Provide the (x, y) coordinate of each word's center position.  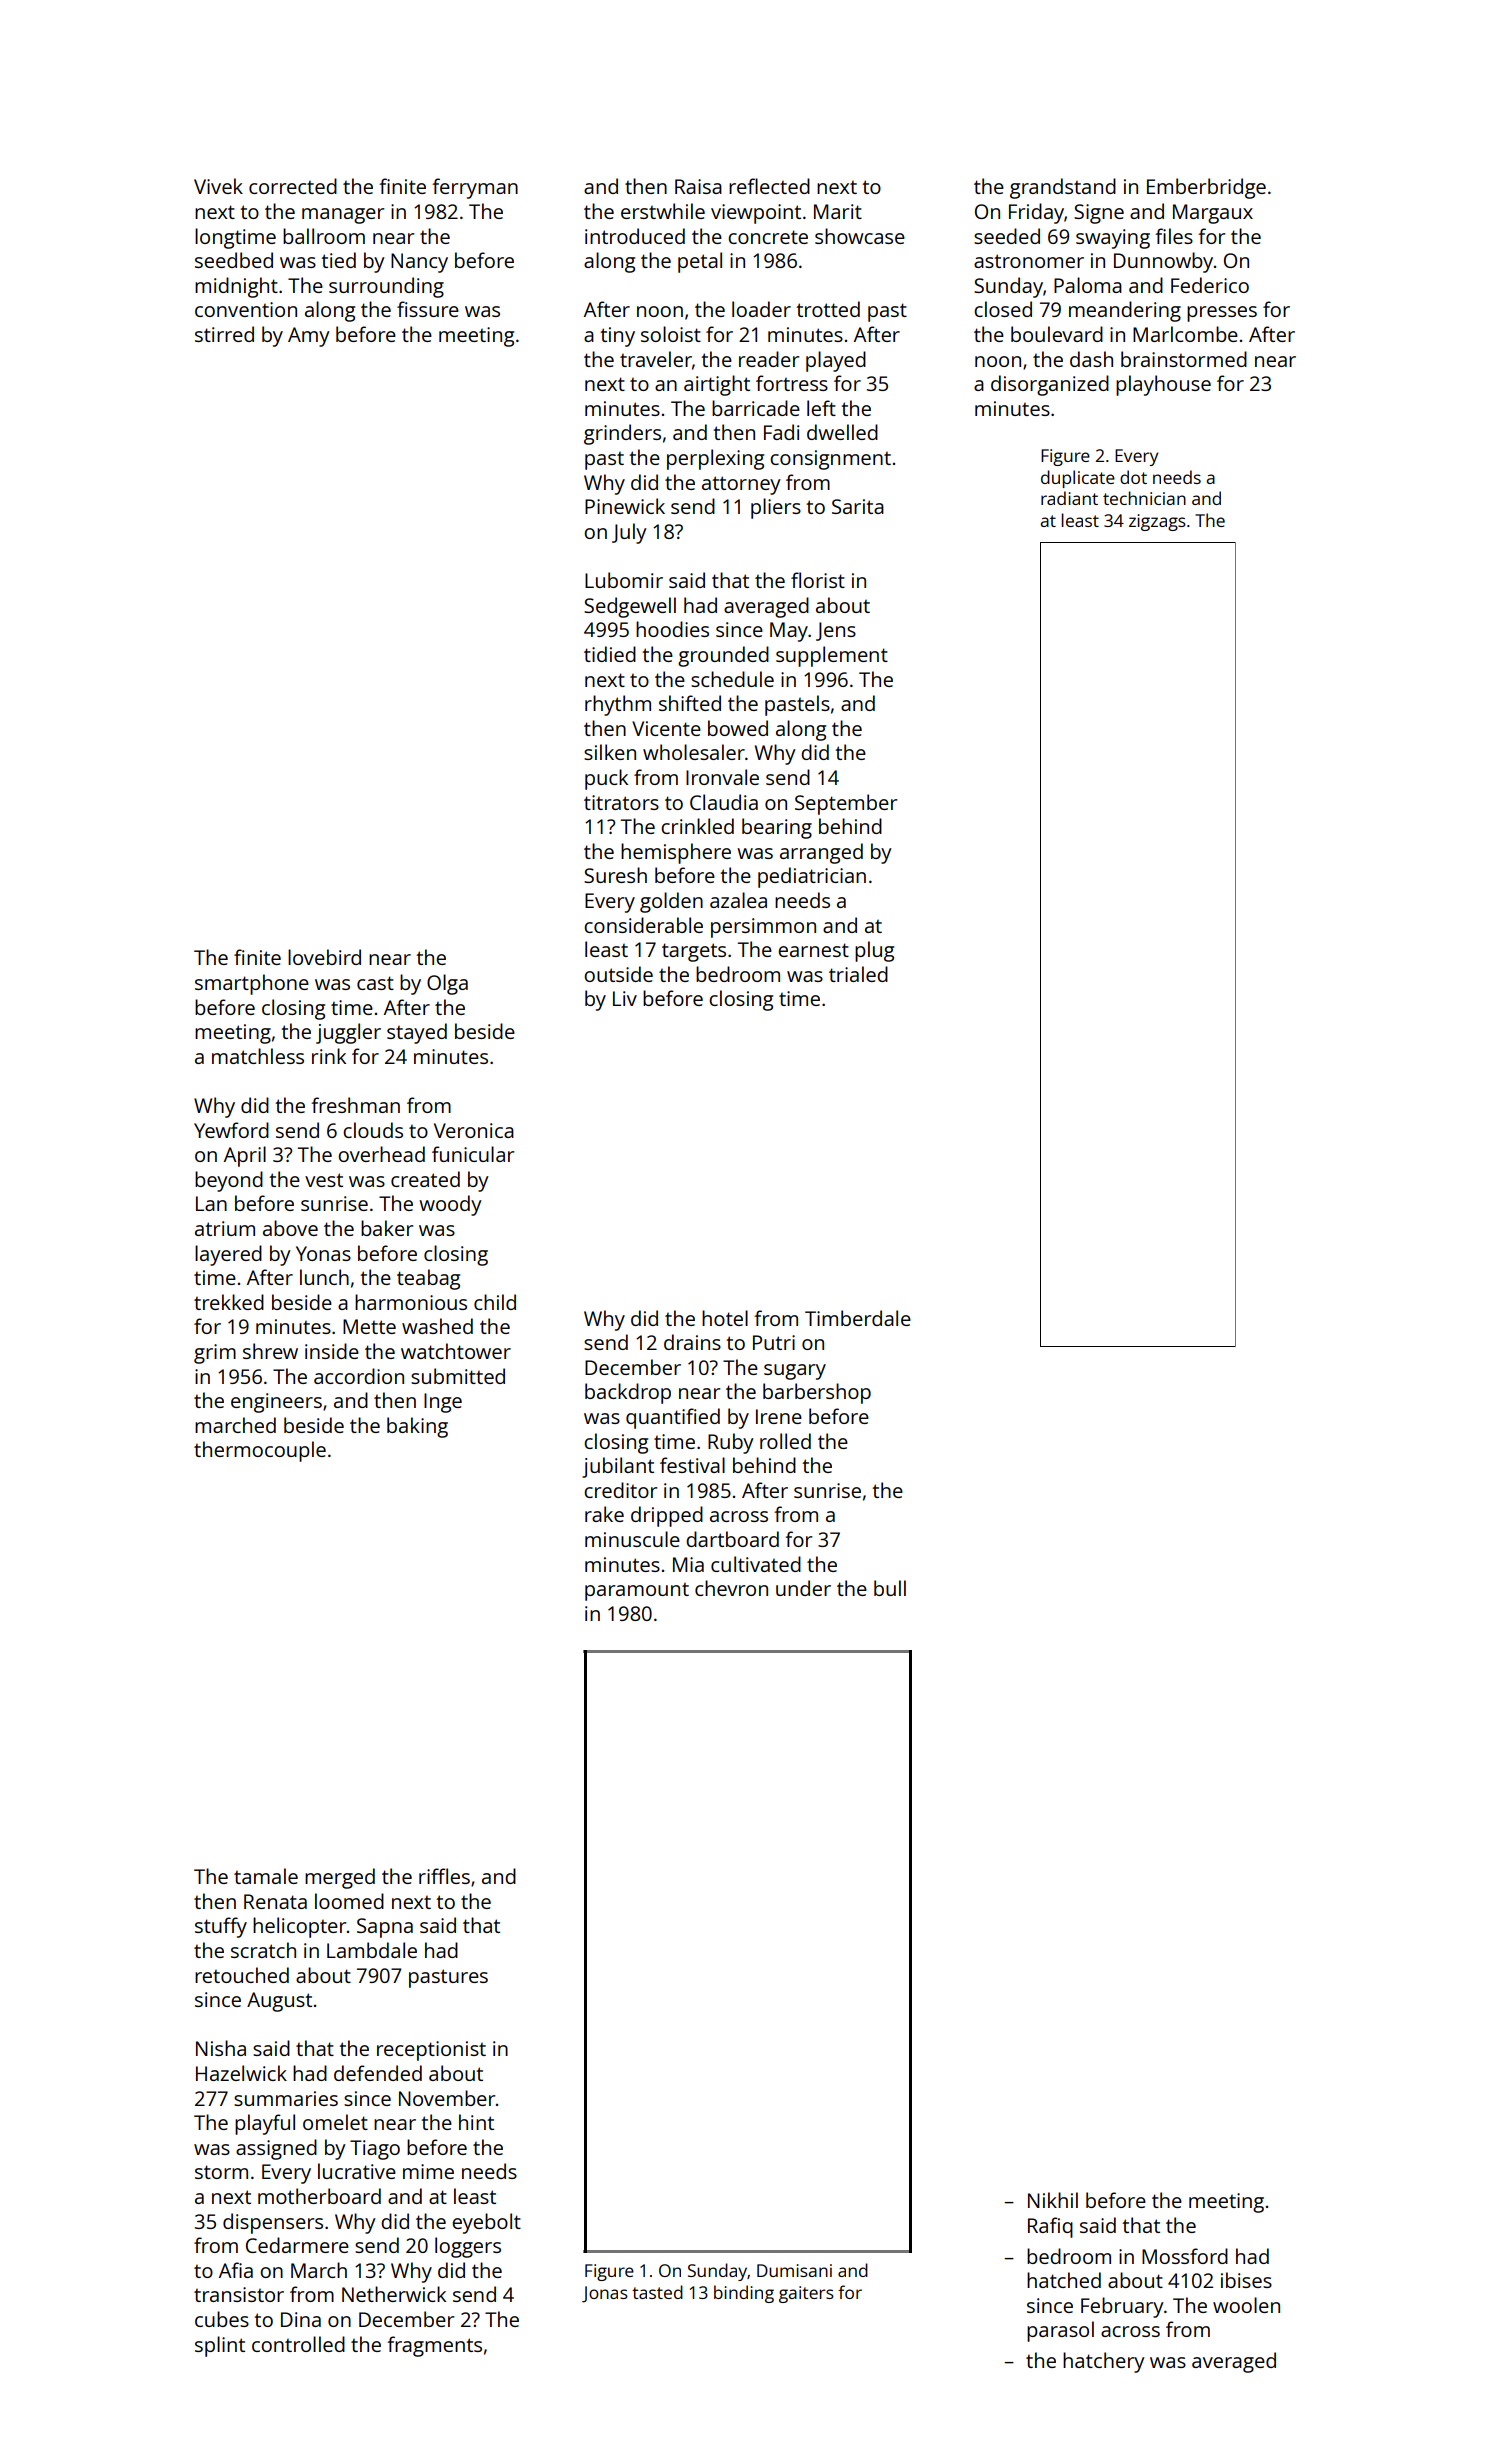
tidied (610, 654)
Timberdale (858, 1318)
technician (1144, 498)
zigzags (1157, 522)
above (290, 1228)
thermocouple (260, 1451)
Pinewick (625, 506)
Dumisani (794, 2270)
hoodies (672, 629)
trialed (858, 974)
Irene (779, 1416)
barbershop (817, 1393)
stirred (224, 334)
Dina (301, 2319)
